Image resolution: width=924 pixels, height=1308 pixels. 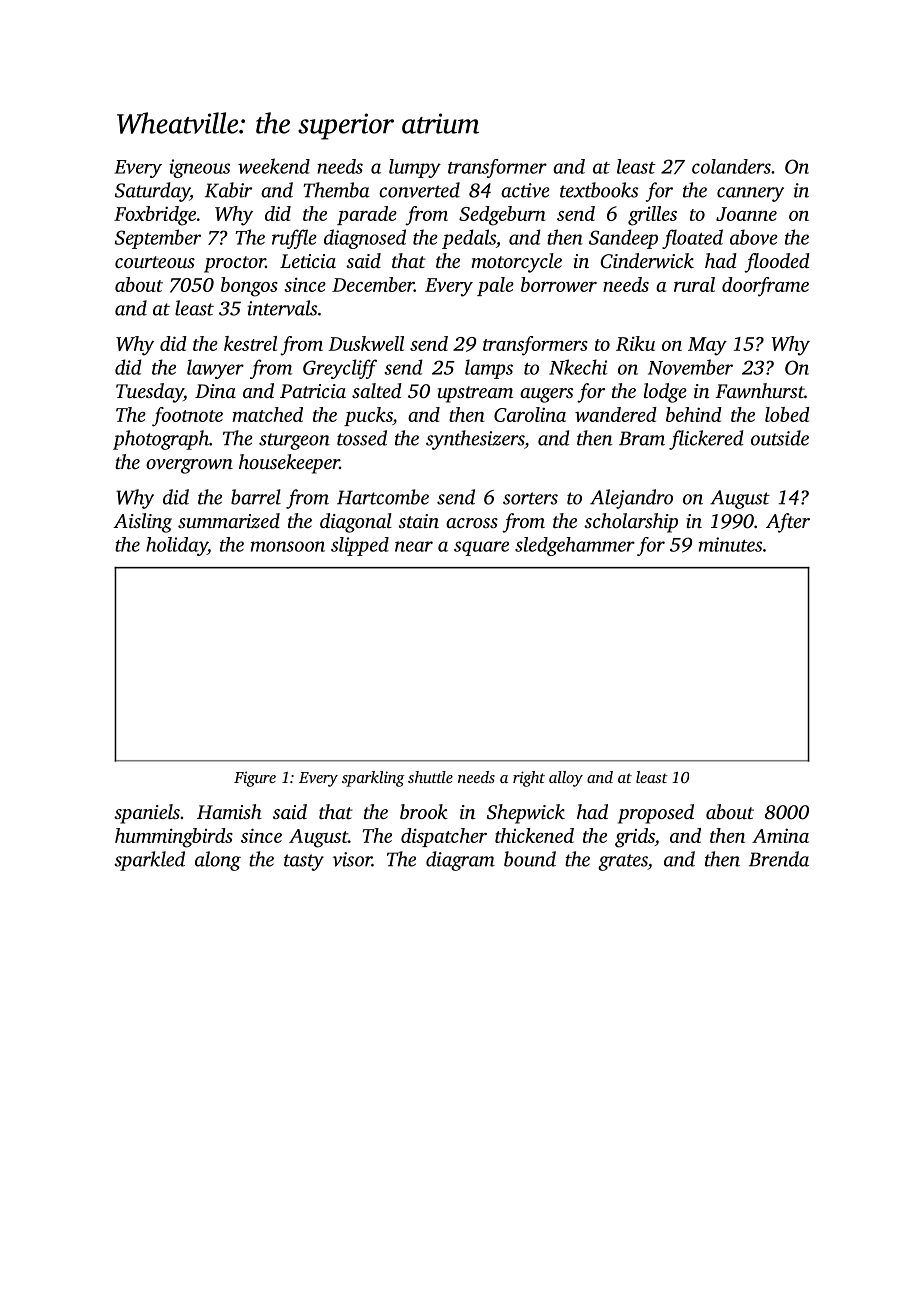 What do you see at coordinates (780, 835) in the screenshot?
I see `Amina` at bounding box center [780, 835].
